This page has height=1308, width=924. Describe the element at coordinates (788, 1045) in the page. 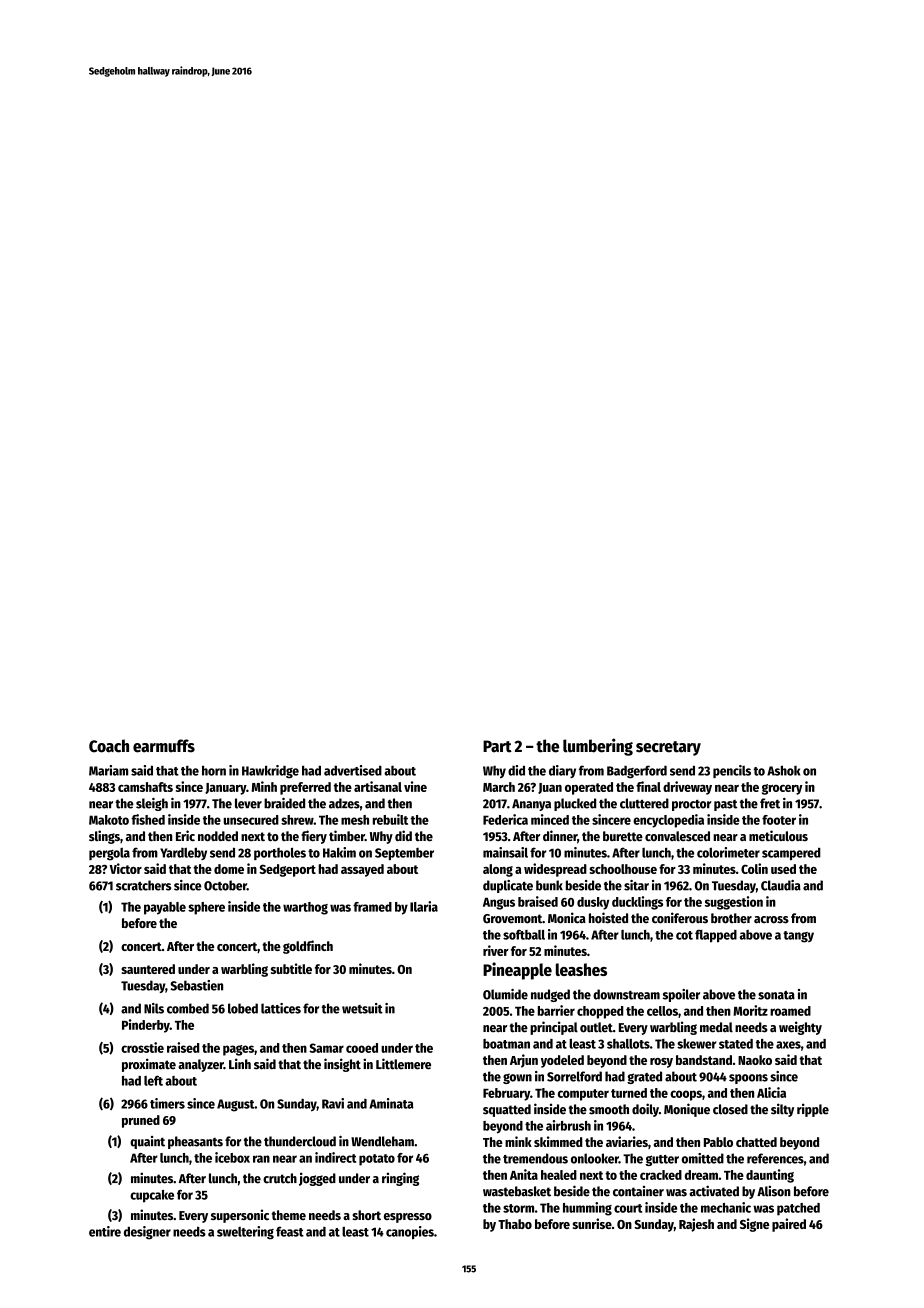

I see `axes` at that location.
